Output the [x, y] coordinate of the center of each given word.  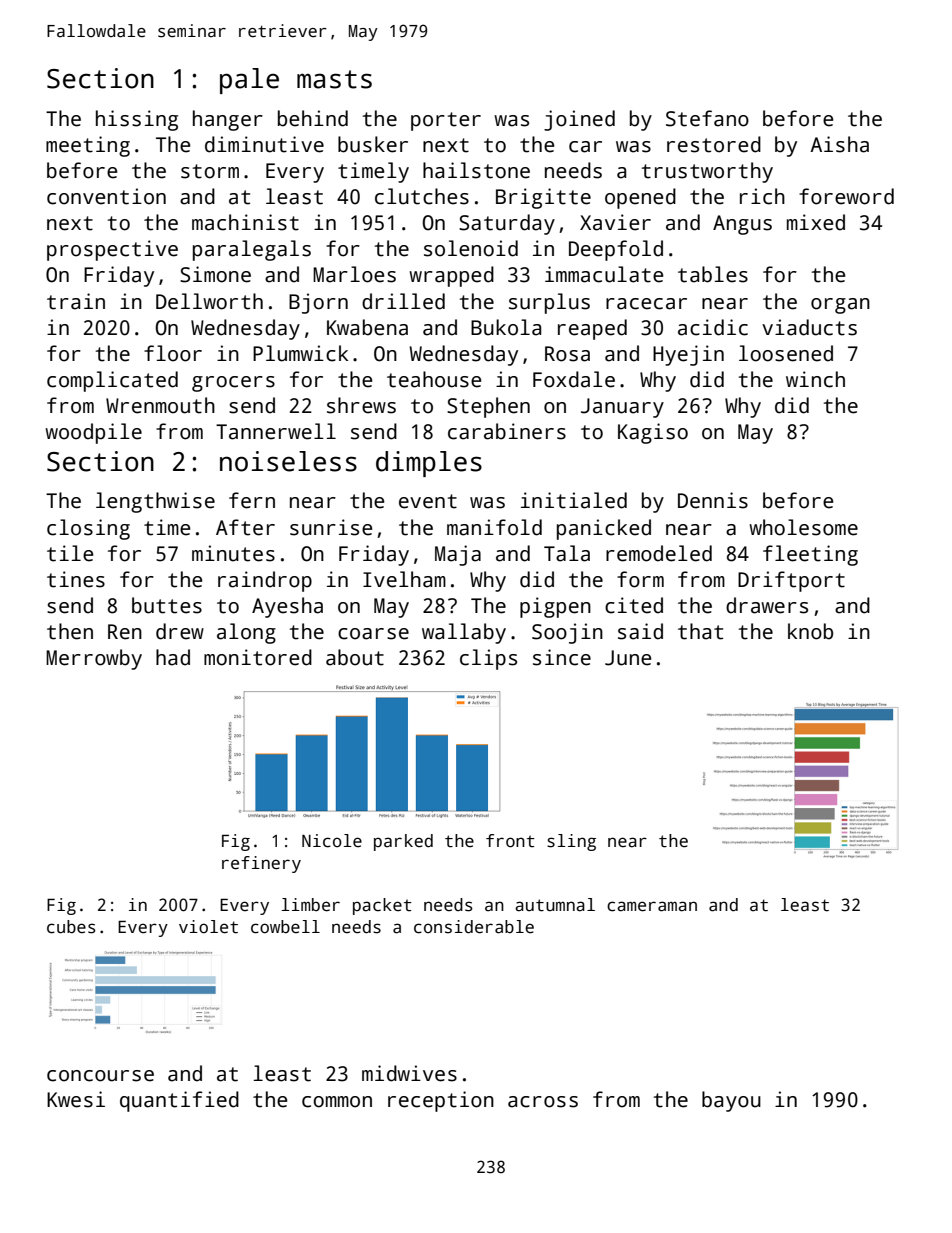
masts [334, 79]
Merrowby [94, 659]
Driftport [791, 581]
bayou [731, 1101]
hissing [137, 120]
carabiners [507, 431]
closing [88, 529]
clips [488, 659]
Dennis [713, 500]
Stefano [707, 118]
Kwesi [76, 1099]
